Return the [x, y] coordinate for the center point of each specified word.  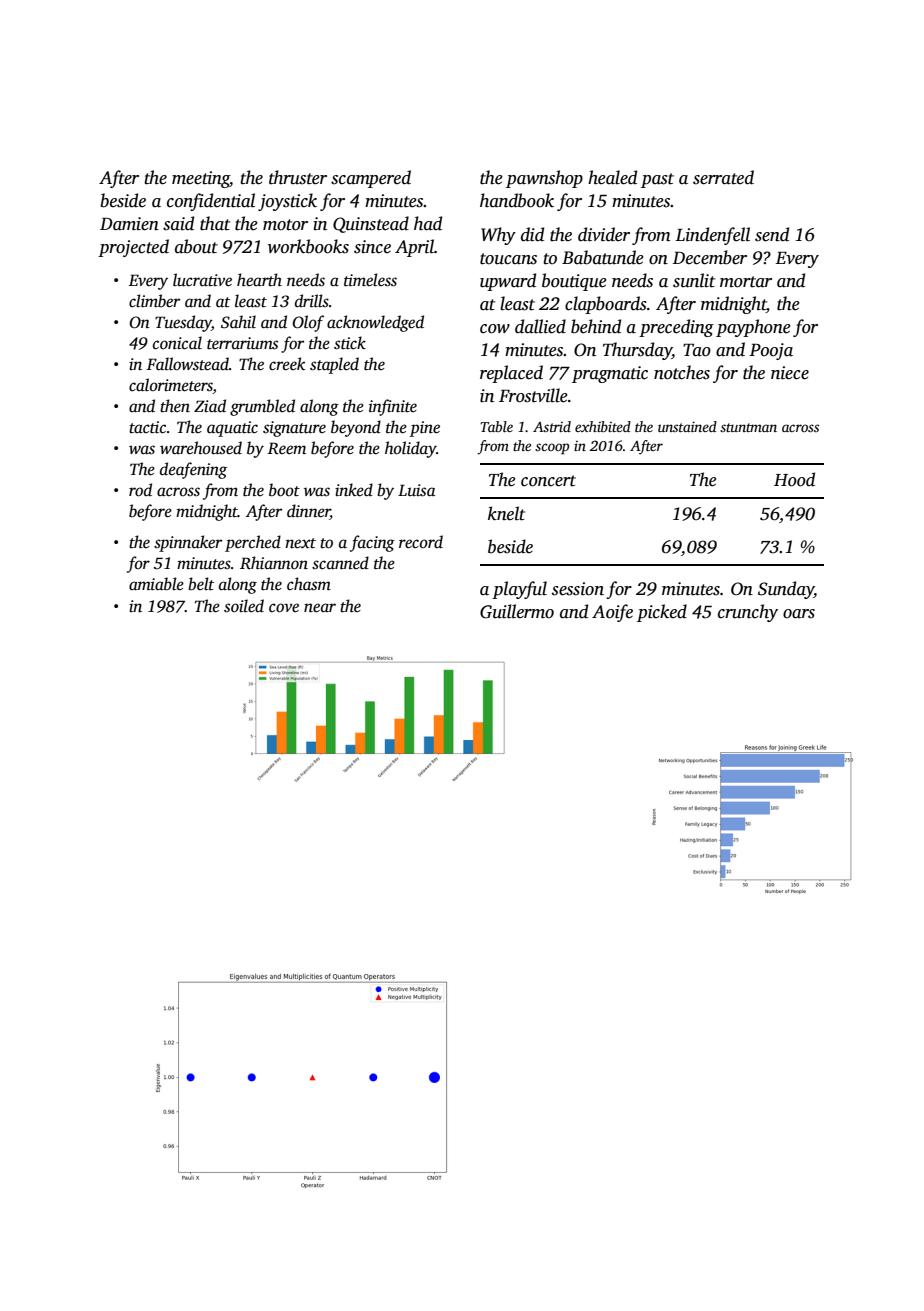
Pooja [771, 351]
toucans [508, 259]
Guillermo [517, 611]
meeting [201, 179]
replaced [511, 374]
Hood [794, 479]
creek [287, 364]
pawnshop [544, 179]
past [657, 180]
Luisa [416, 490]
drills [312, 301]
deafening [193, 470]
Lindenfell [712, 236]
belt [201, 584]
